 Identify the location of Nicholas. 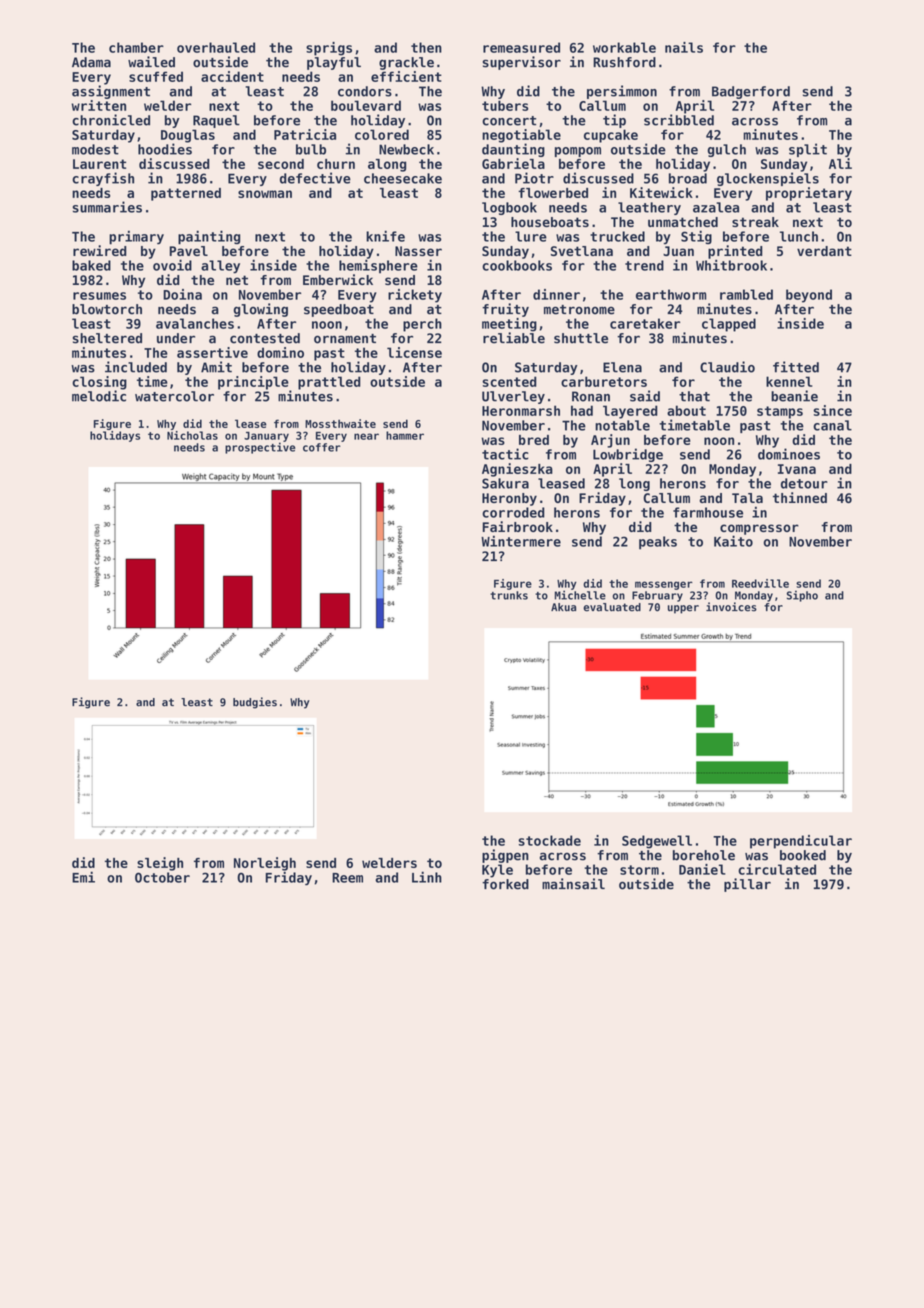
(192, 435).
